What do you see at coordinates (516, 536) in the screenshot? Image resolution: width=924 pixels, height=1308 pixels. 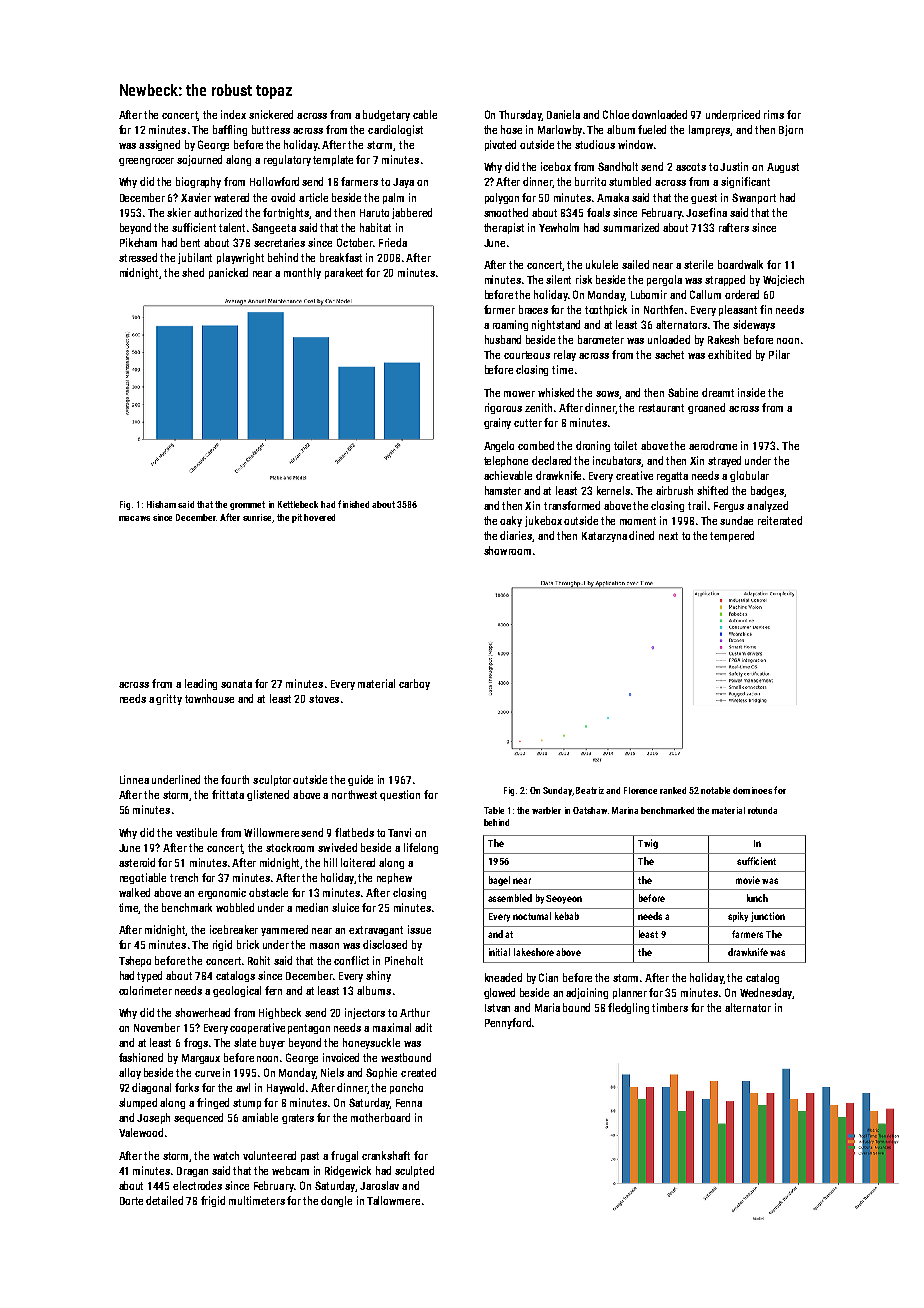 I see `diaries` at bounding box center [516, 536].
